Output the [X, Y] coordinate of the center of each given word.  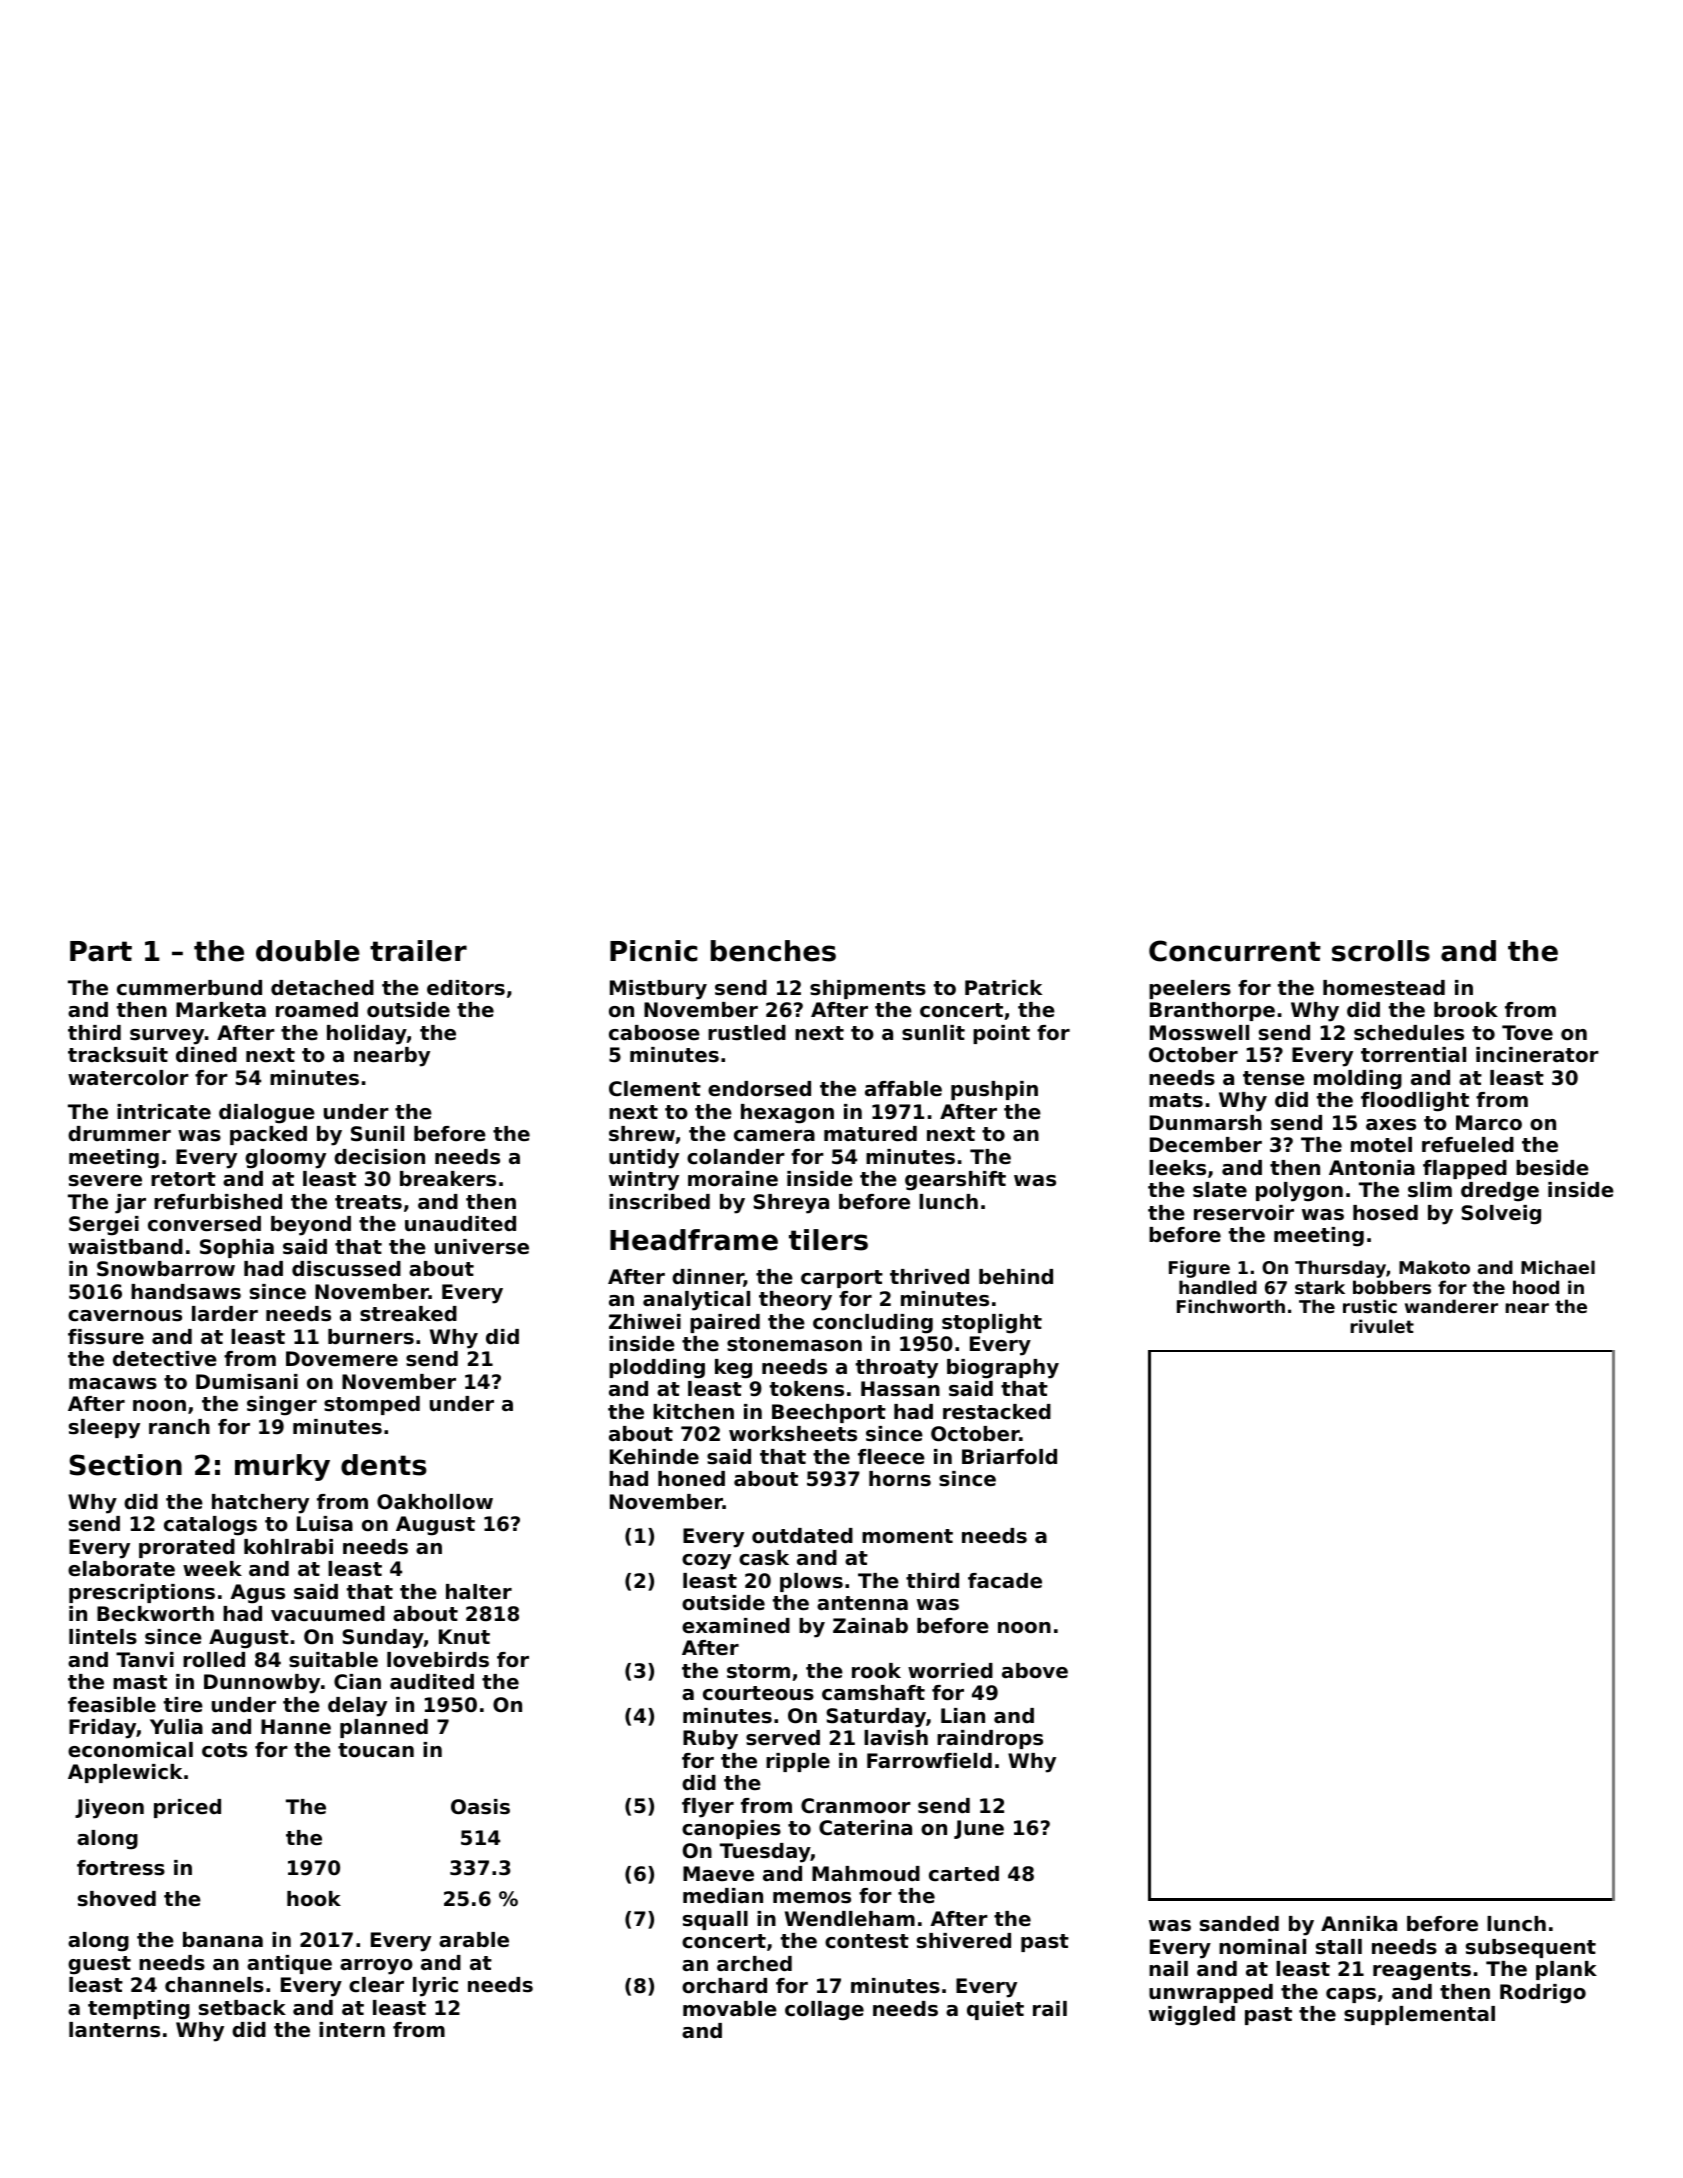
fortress [121, 1868]
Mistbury [658, 990]
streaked [408, 1314]
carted [964, 1874]
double [308, 951]
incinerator [1537, 1055]
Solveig [1501, 1215]
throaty [897, 1369]
